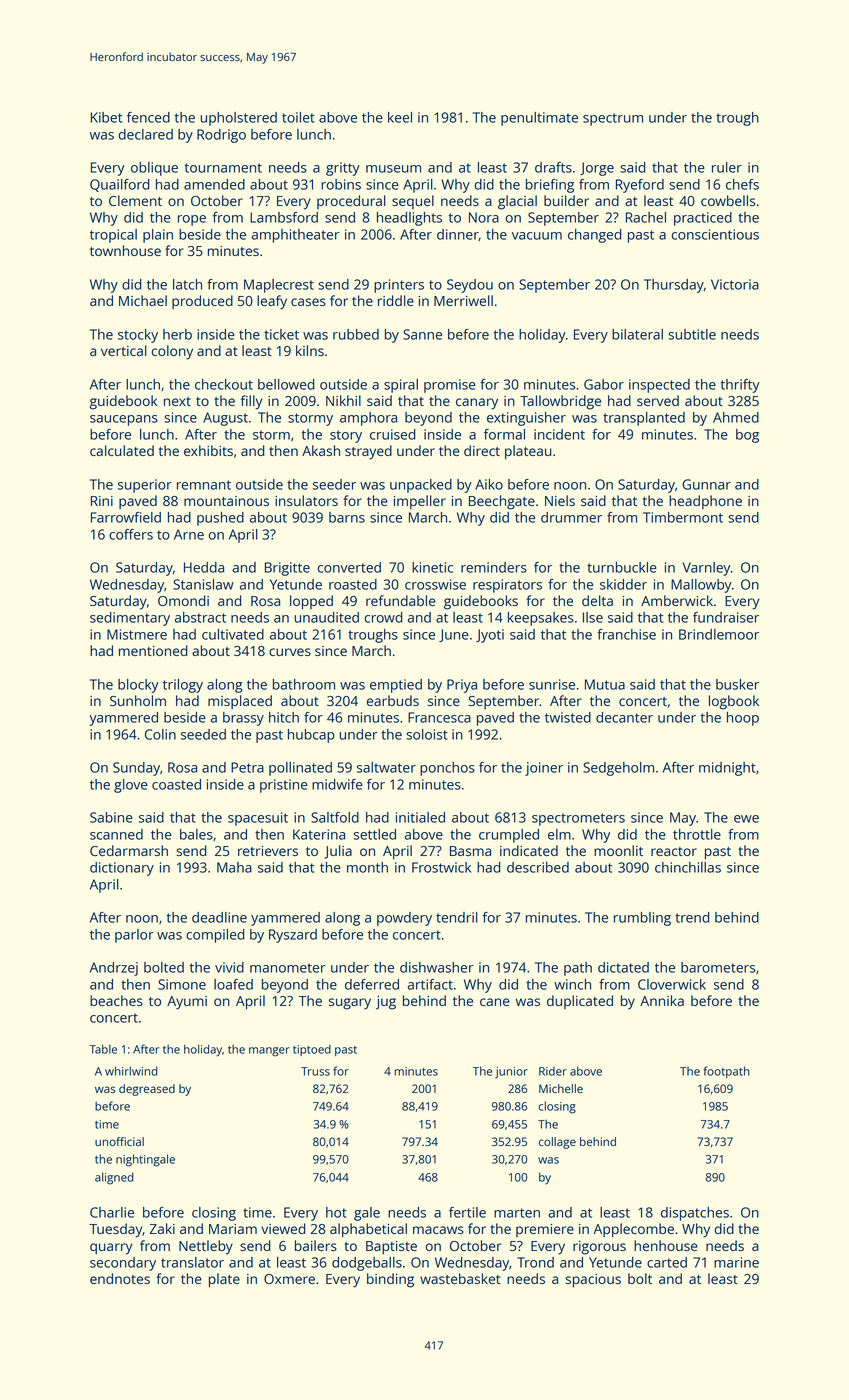 The width and height of the screenshot is (849, 1400). What do you see at coordinates (674, 851) in the screenshot?
I see `reactor` at bounding box center [674, 851].
